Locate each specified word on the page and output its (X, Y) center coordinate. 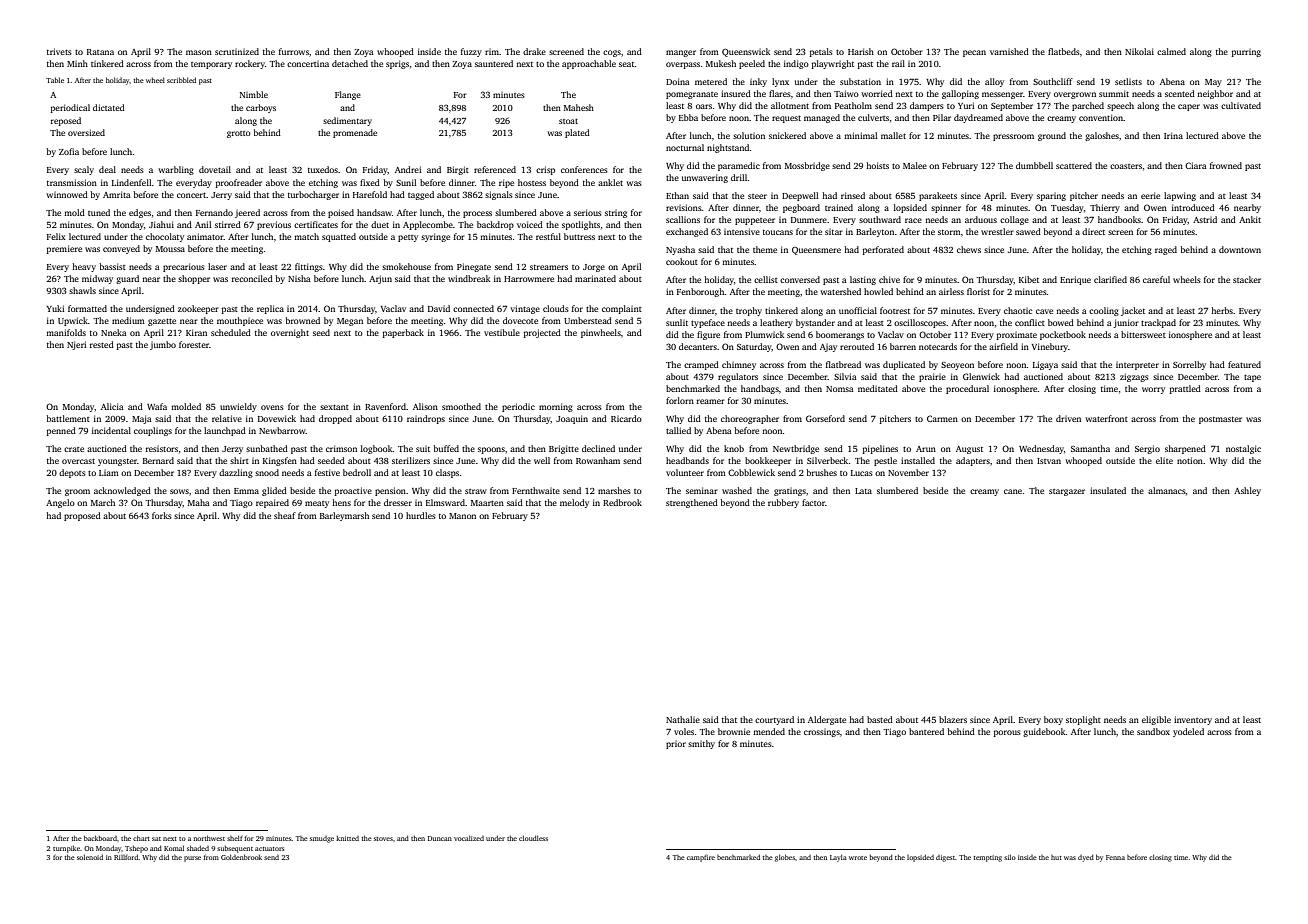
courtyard (774, 720)
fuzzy (471, 52)
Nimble (254, 94)
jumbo (163, 345)
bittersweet (1143, 334)
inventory (1193, 720)
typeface (708, 323)
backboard (100, 838)
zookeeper (198, 309)
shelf (235, 838)
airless (951, 291)
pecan (974, 53)
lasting (863, 280)
